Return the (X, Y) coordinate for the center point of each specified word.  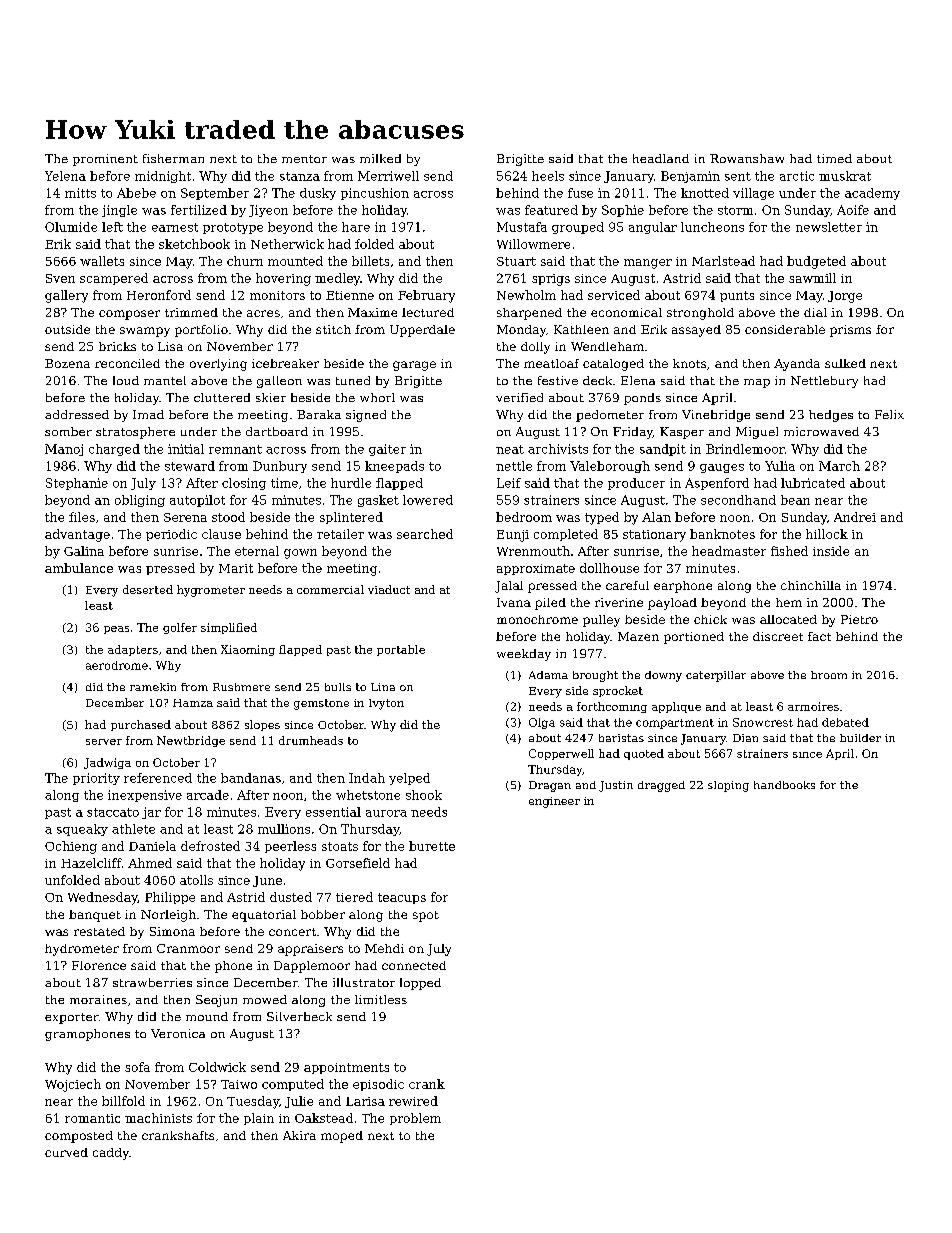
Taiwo (239, 1084)
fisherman (173, 158)
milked (380, 158)
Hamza (193, 703)
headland (661, 158)
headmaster (729, 551)
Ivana (514, 602)
